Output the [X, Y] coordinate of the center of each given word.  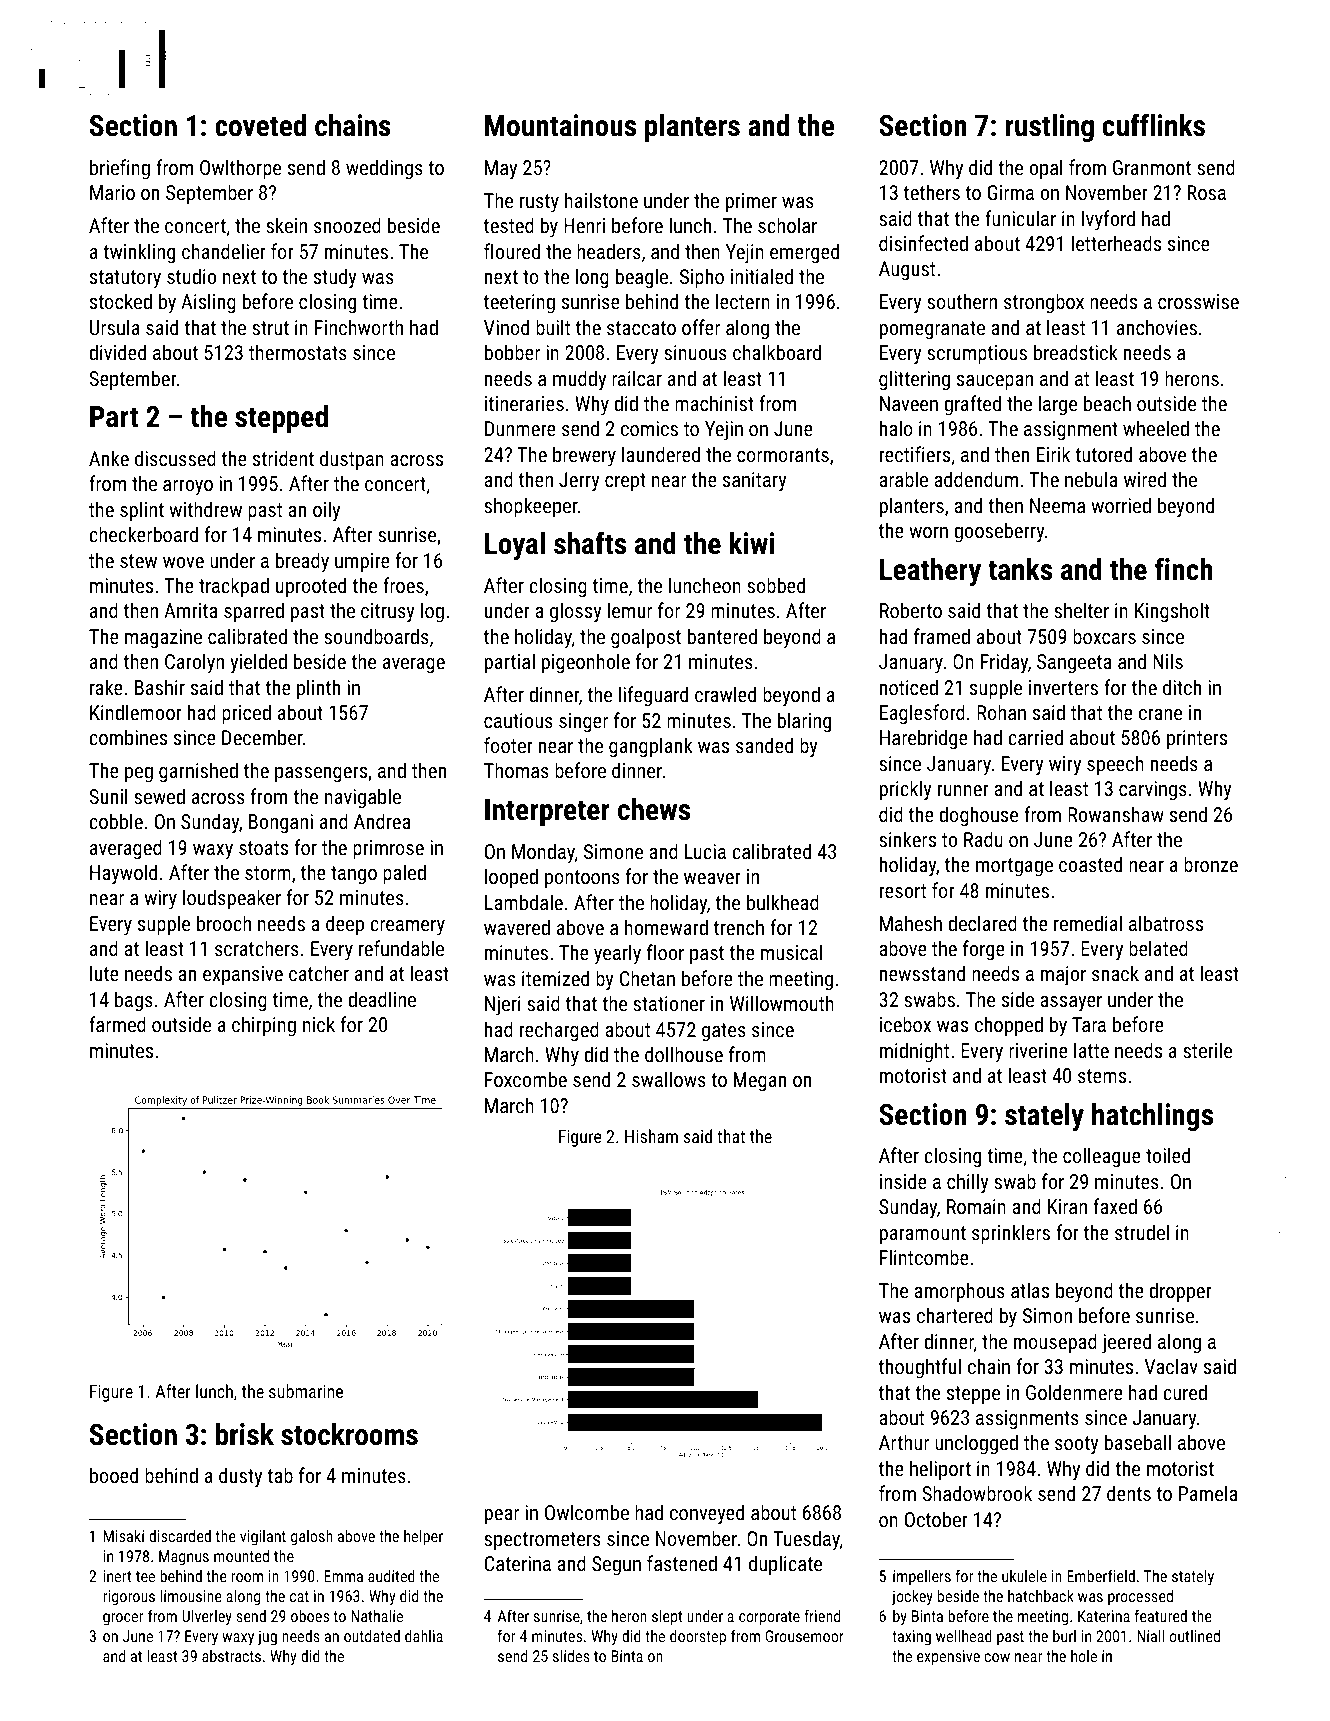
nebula [1091, 479]
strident [283, 458]
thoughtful [920, 1368]
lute [104, 973]
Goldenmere [1074, 1392]
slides [571, 1656]
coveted [260, 125]
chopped [1009, 1026]
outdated [372, 1636]
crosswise [1198, 301]
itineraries [524, 403]
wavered [517, 927]
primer [751, 202]
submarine [306, 1391]
